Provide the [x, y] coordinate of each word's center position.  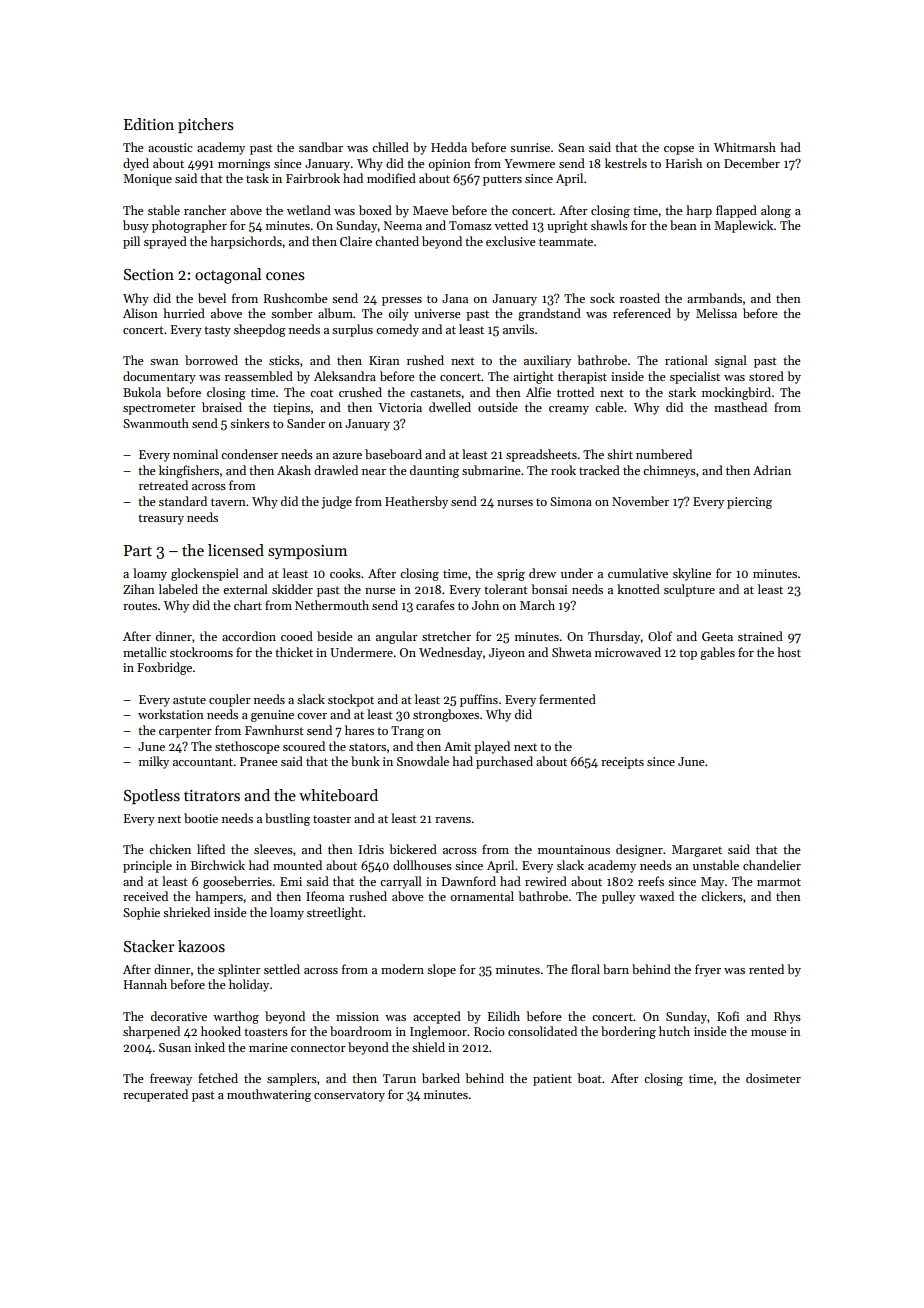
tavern [228, 502]
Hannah [145, 984]
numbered [664, 454]
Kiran [384, 360]
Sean [571, 147]
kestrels [626, 163]
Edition [149, 124]
